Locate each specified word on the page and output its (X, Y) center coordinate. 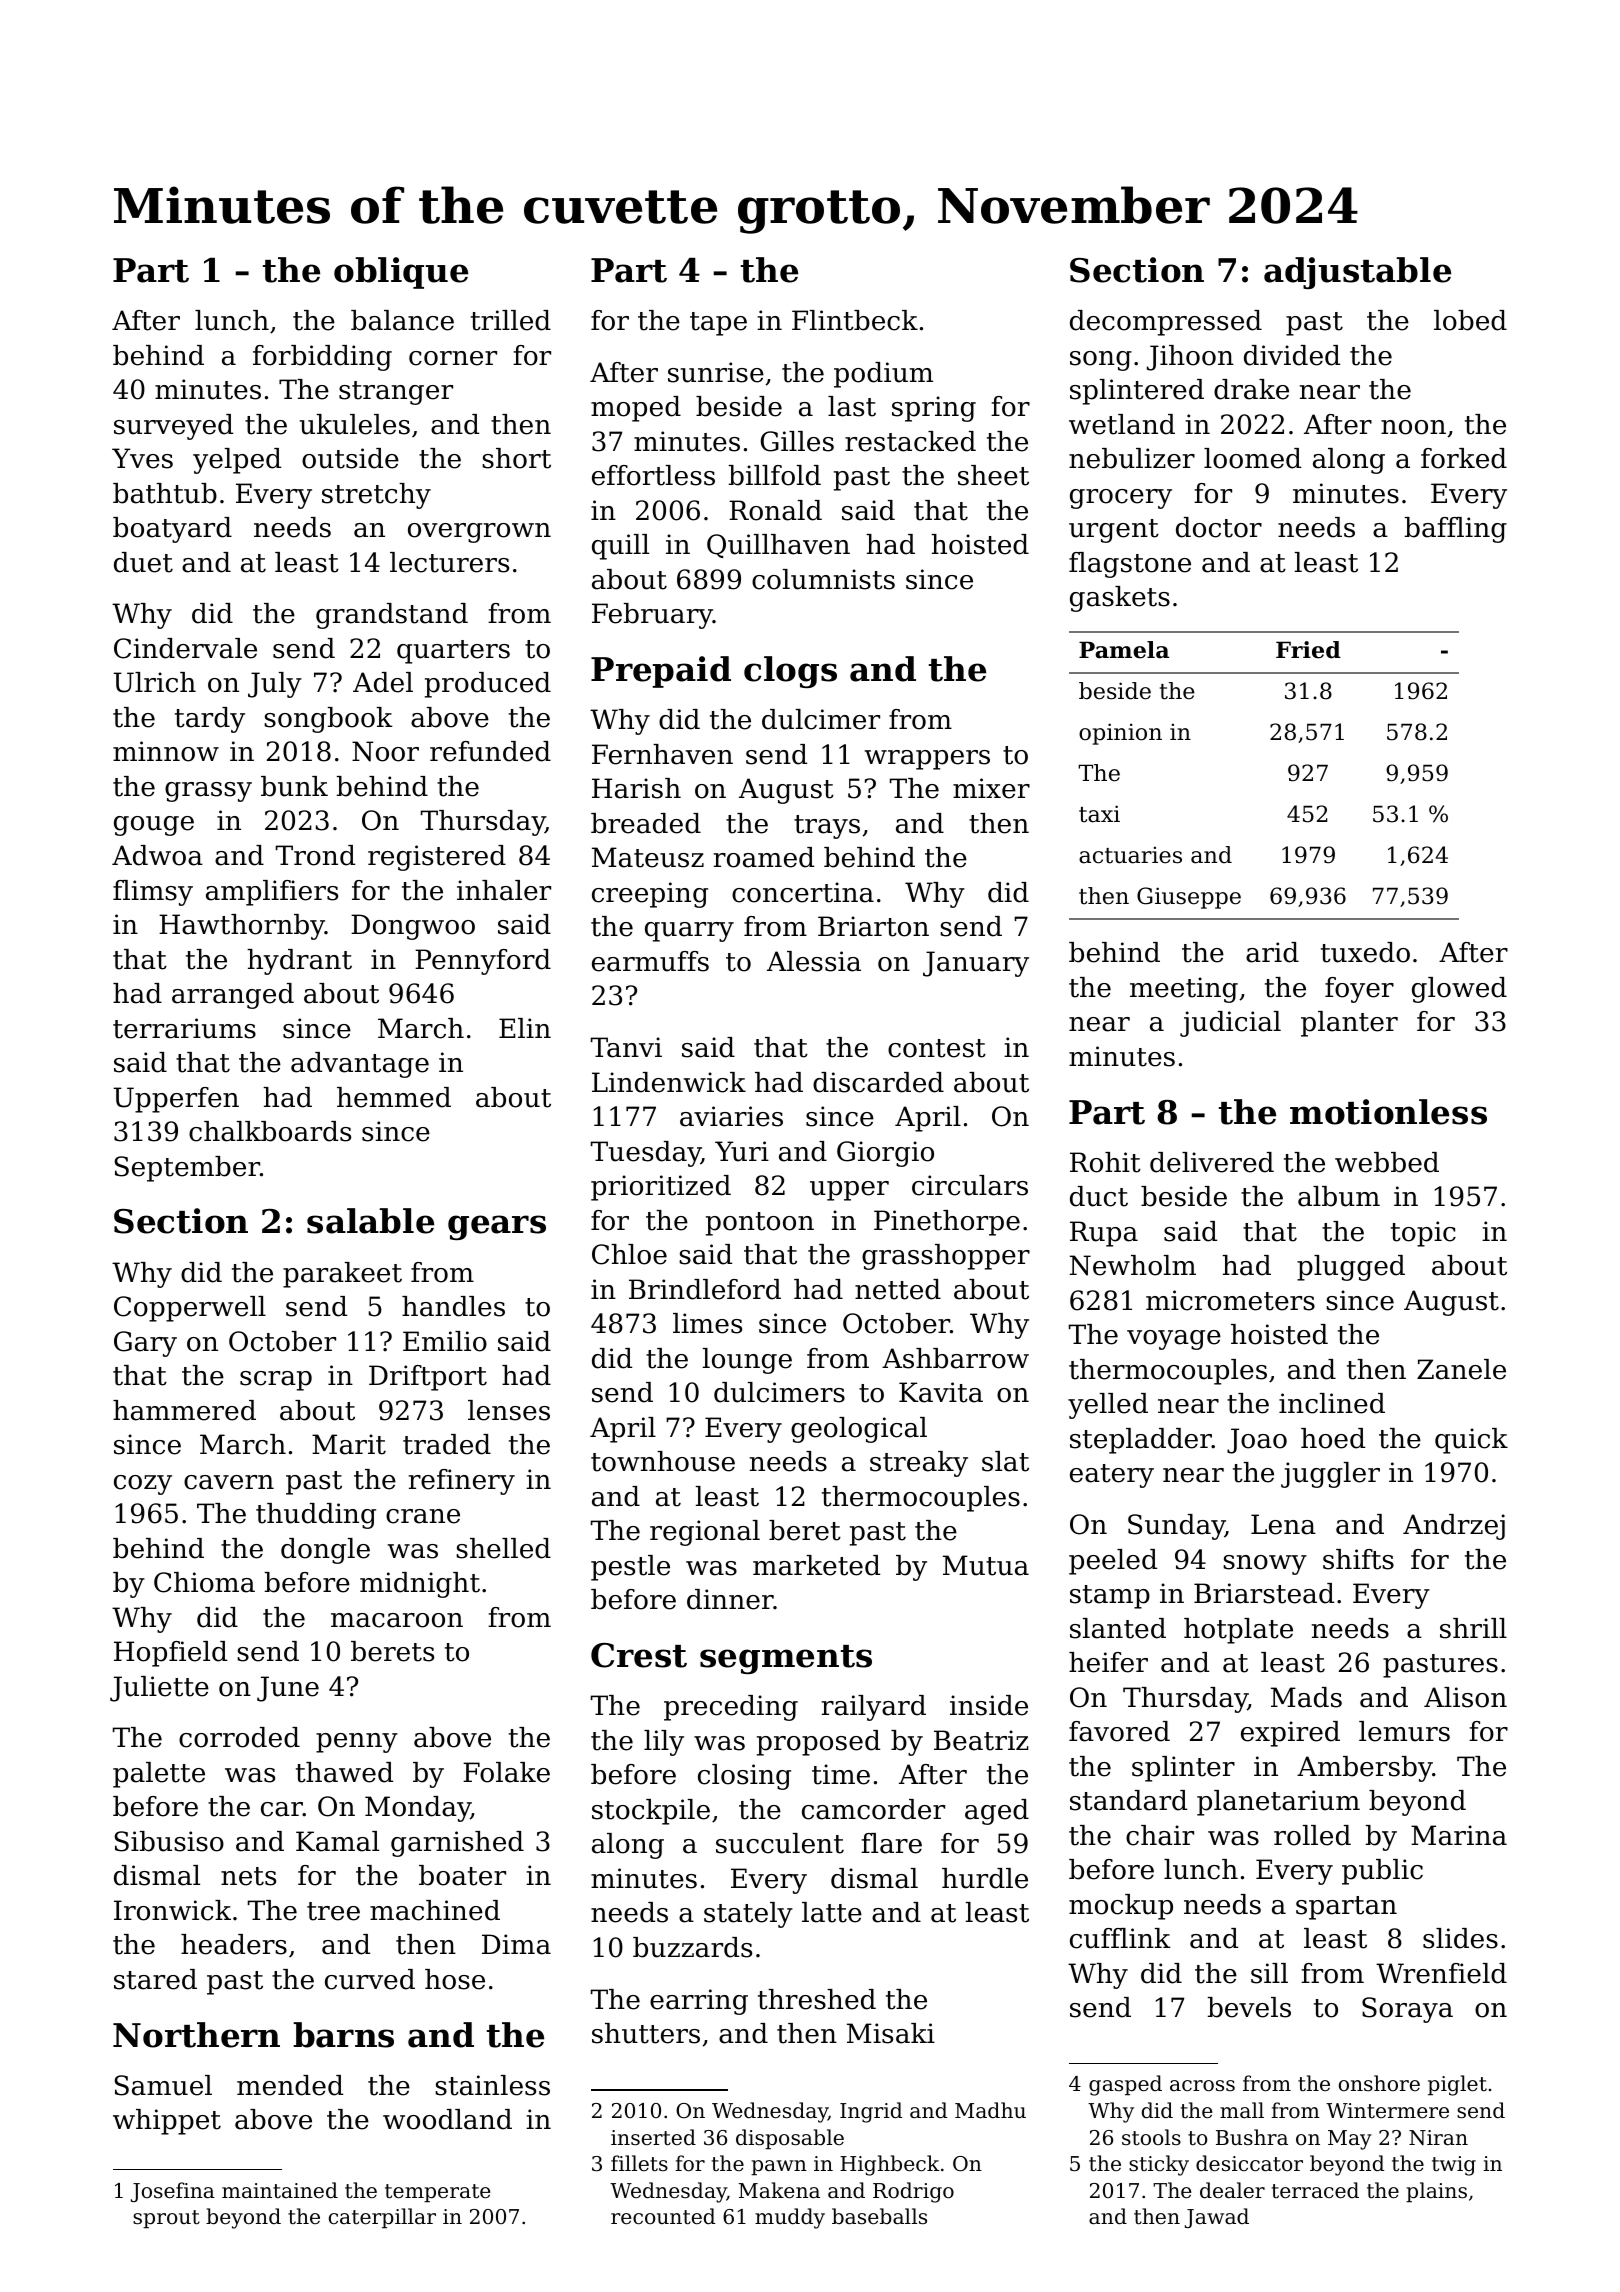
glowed (1459, 990)
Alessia (814, 961)
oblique (401, 273)
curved (370, 1979)
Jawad (1217, 2218)
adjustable (1357, 273)
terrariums (184, 1028)
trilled (511, 320)
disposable (790, 2139)
